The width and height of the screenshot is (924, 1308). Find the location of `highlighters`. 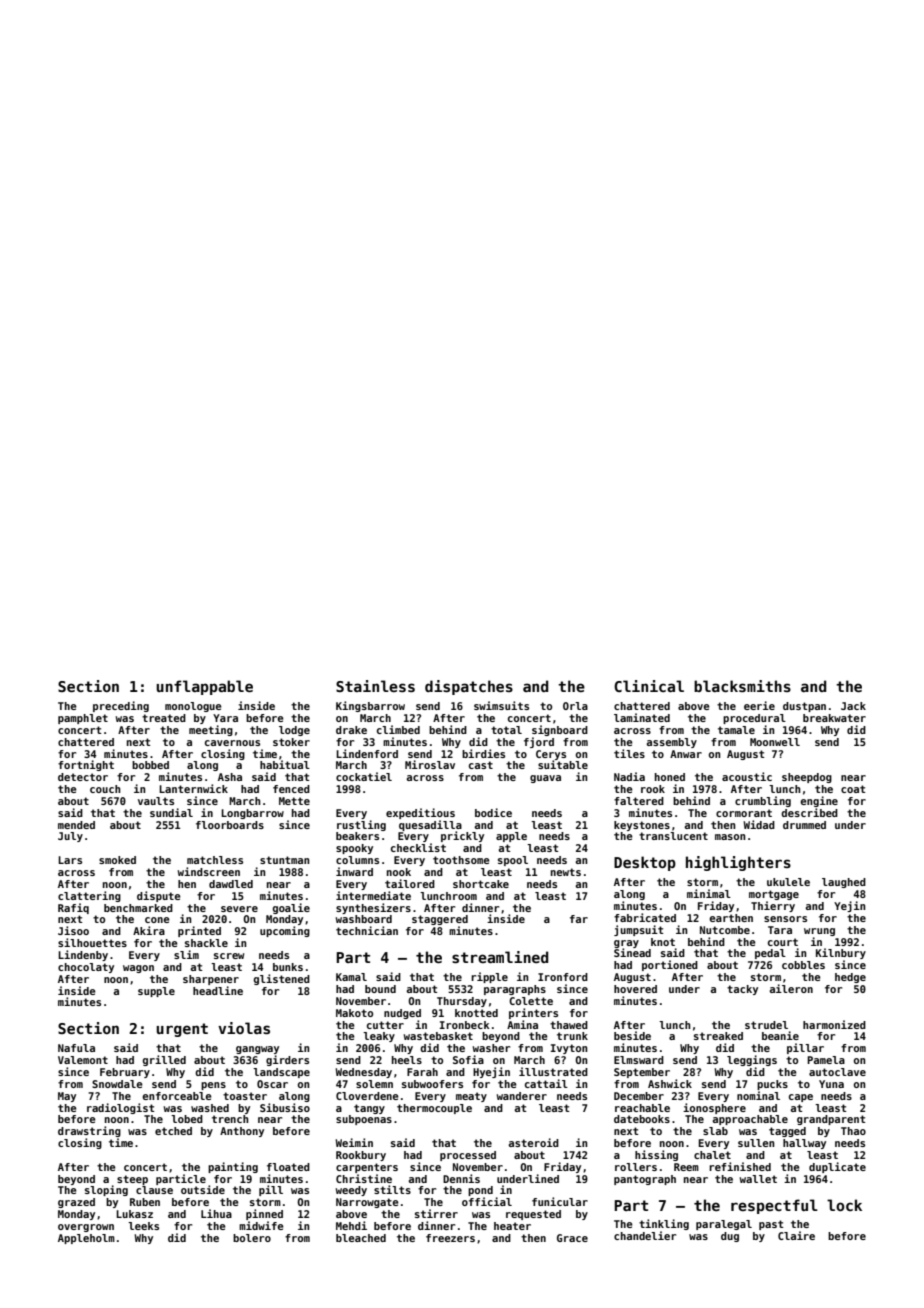

highlighters is located at coordinates (738, 863).
